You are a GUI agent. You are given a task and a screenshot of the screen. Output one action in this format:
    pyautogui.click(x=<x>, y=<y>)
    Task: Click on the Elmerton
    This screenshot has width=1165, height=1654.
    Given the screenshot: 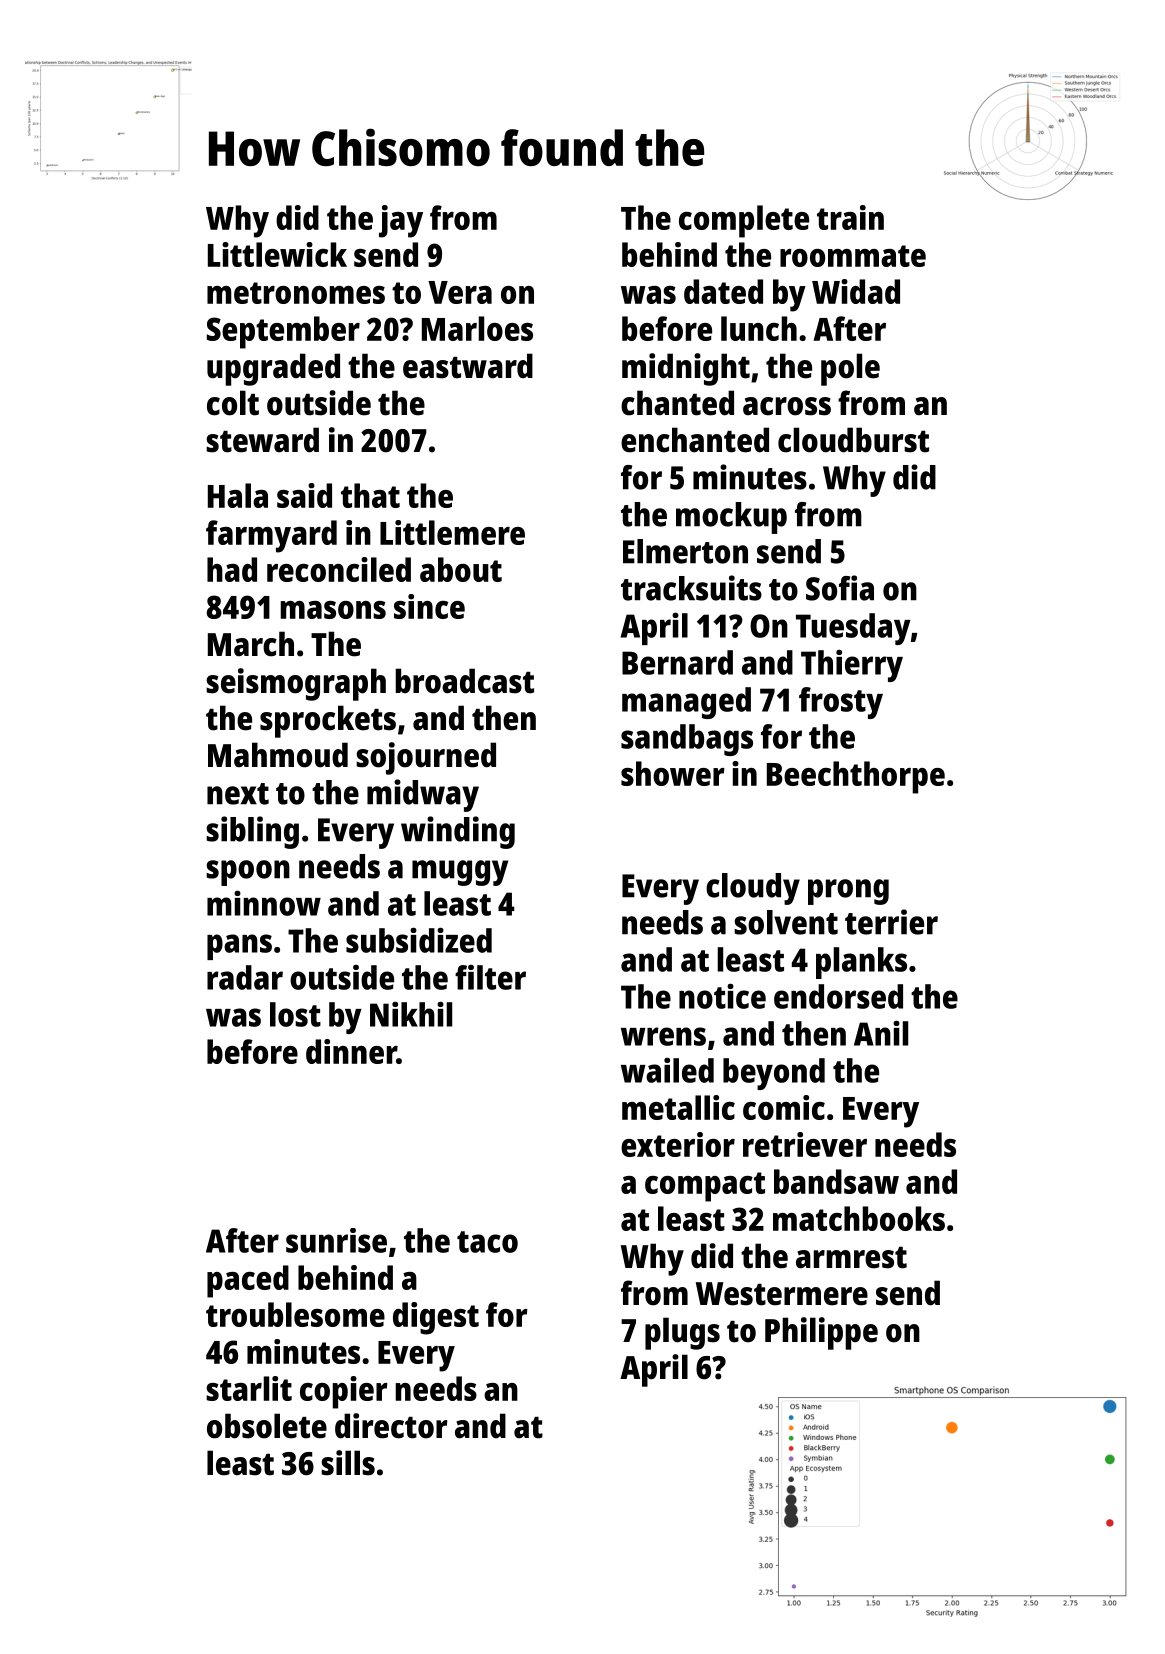 What is the action you would take?
    pyautogui.click(x=685, y=551)
